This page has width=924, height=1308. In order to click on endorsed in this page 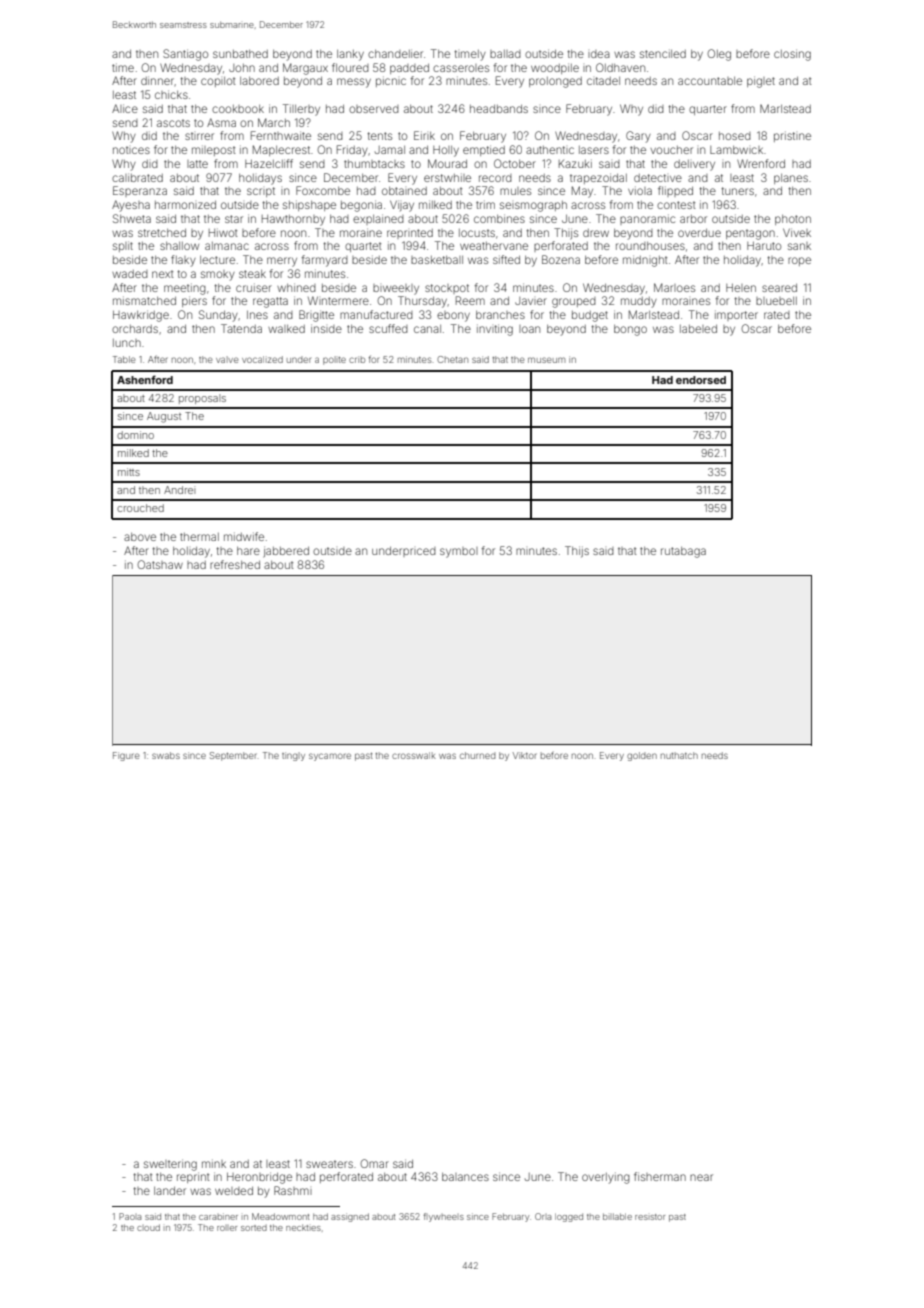, I will do `click(701, 380)`.
